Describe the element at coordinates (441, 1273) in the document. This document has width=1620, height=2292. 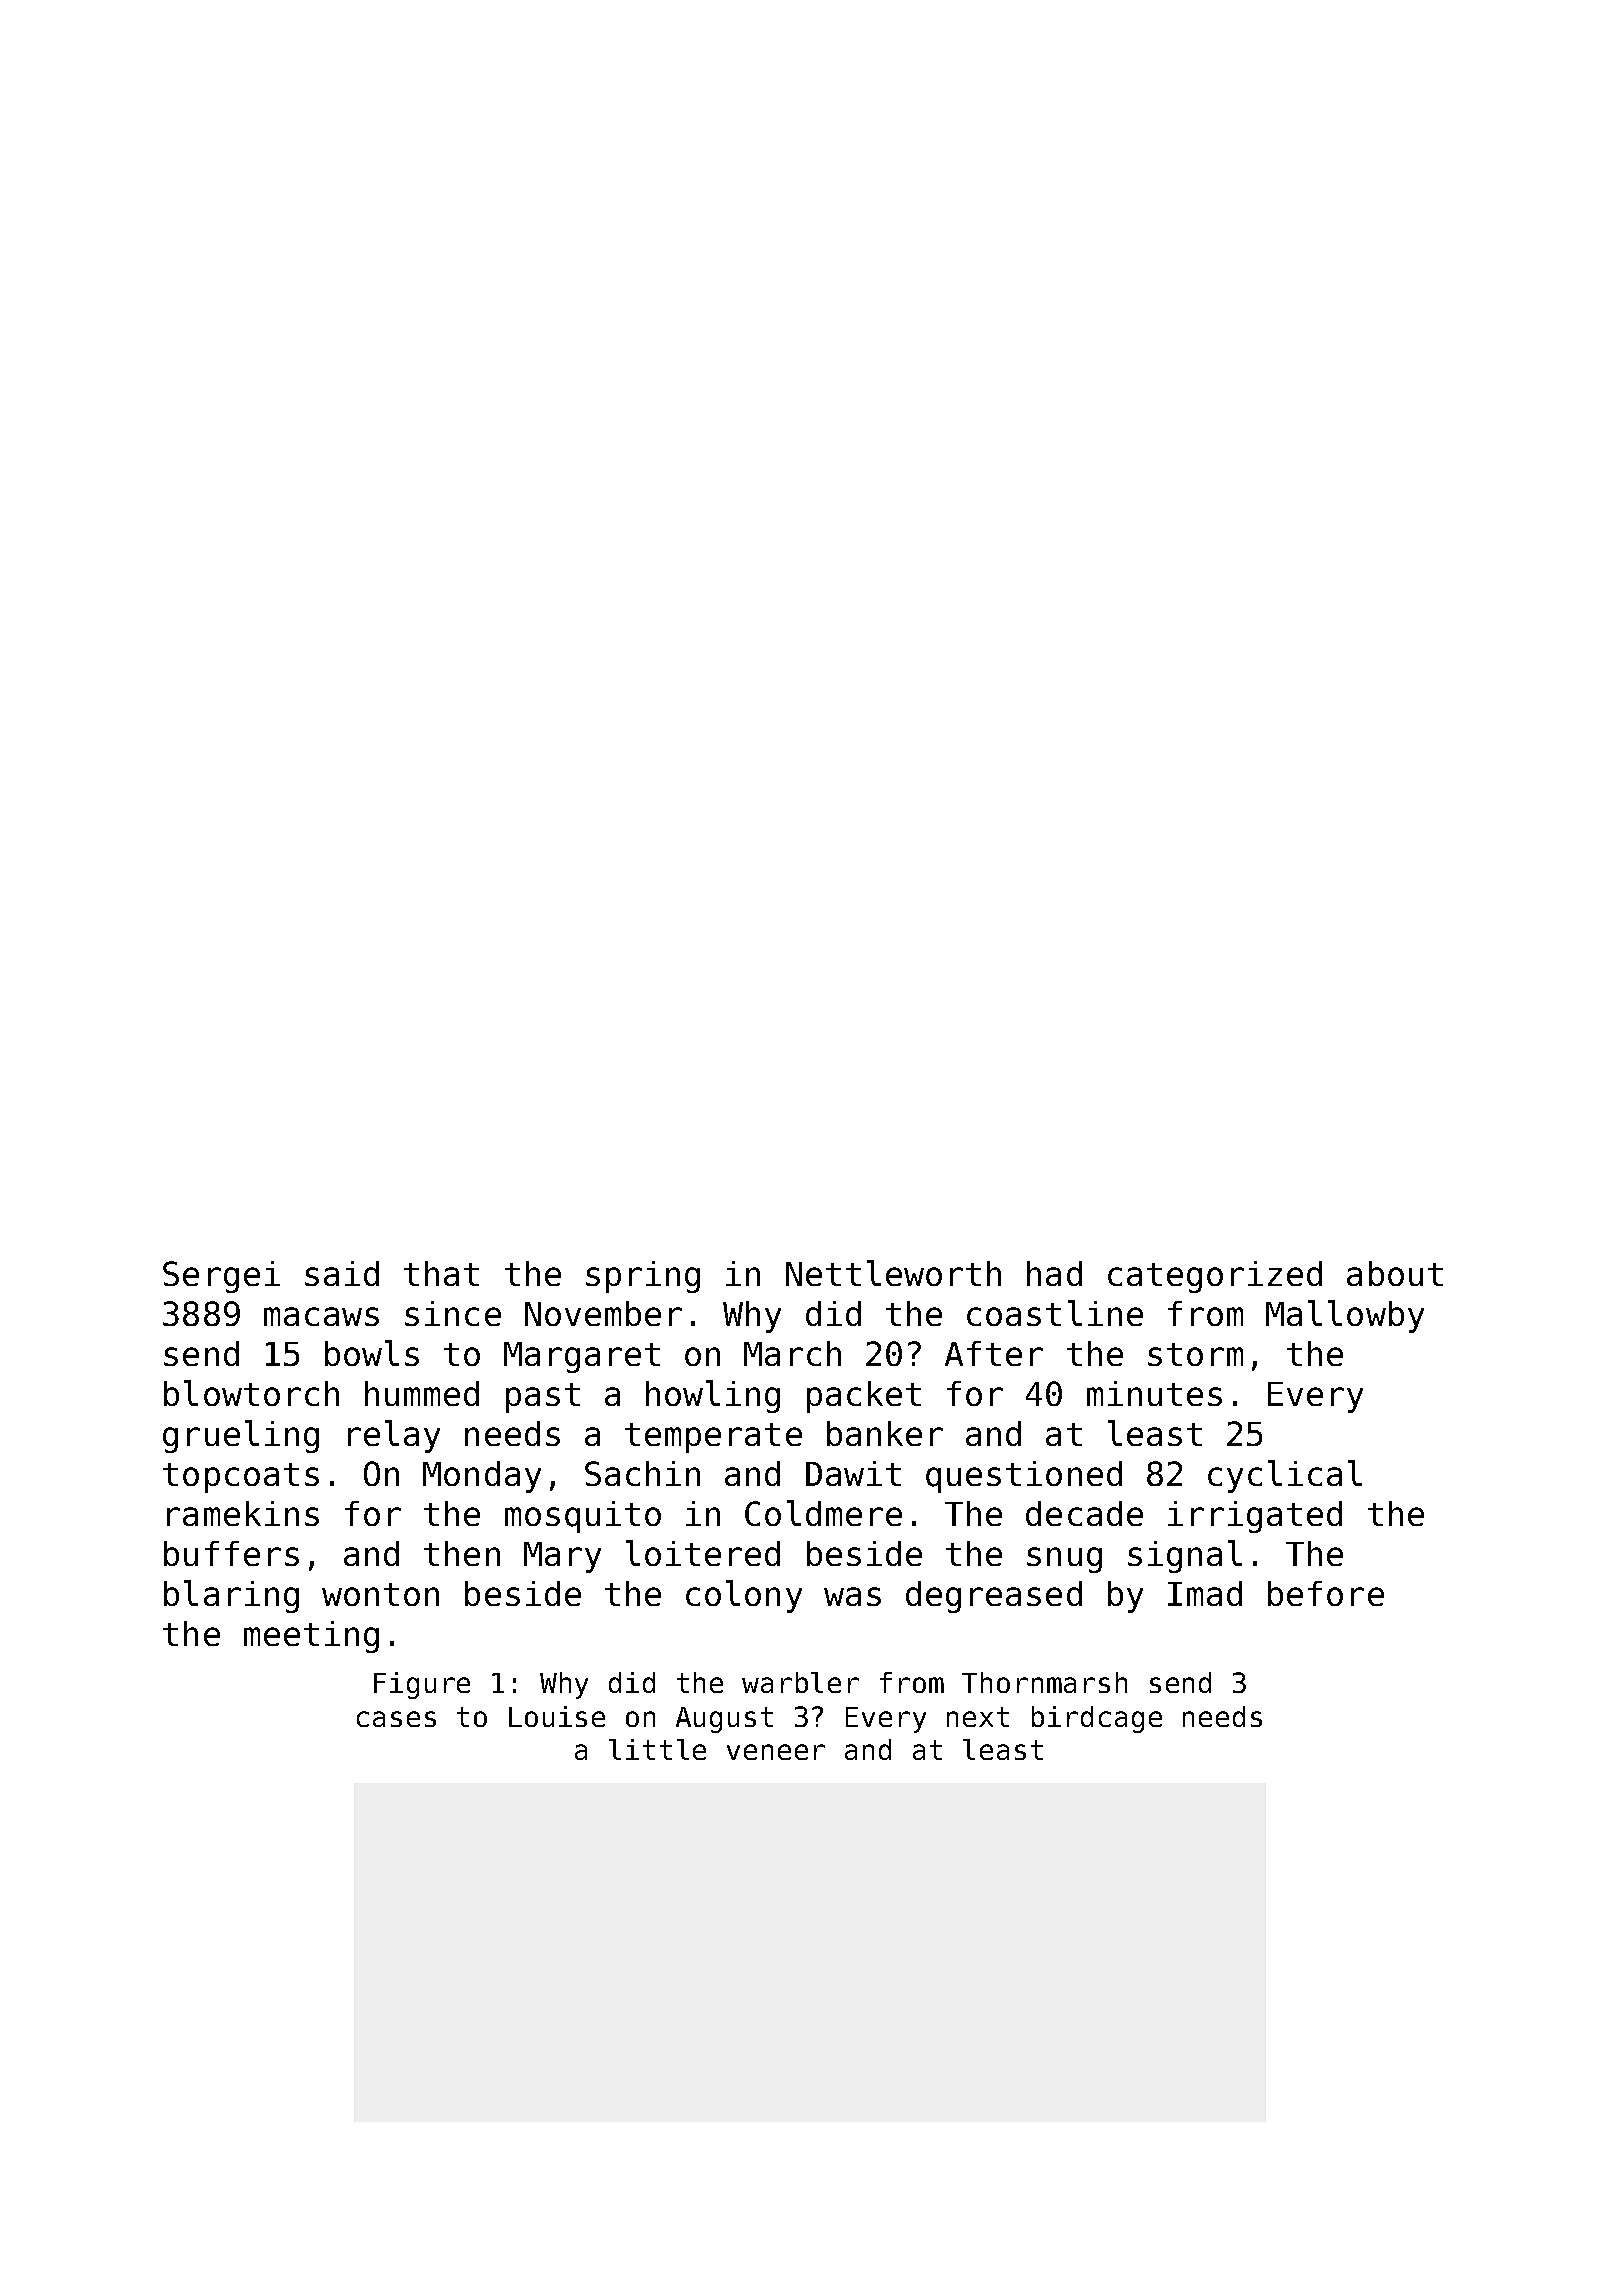
I see `that` at that location.
